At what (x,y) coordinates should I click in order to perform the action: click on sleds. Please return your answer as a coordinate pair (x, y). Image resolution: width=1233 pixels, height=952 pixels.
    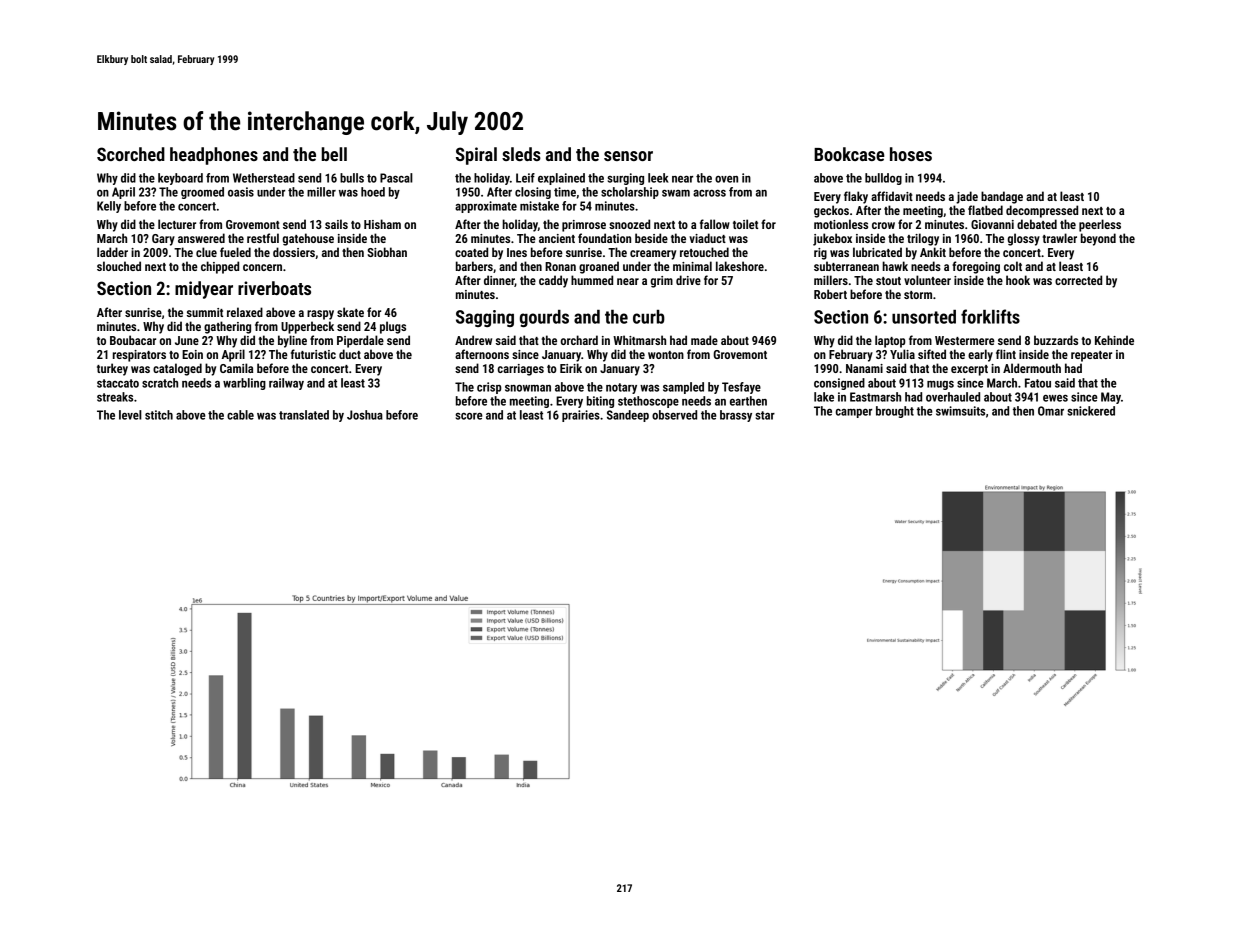
    Looking at the image, I should click on (521, 154).
